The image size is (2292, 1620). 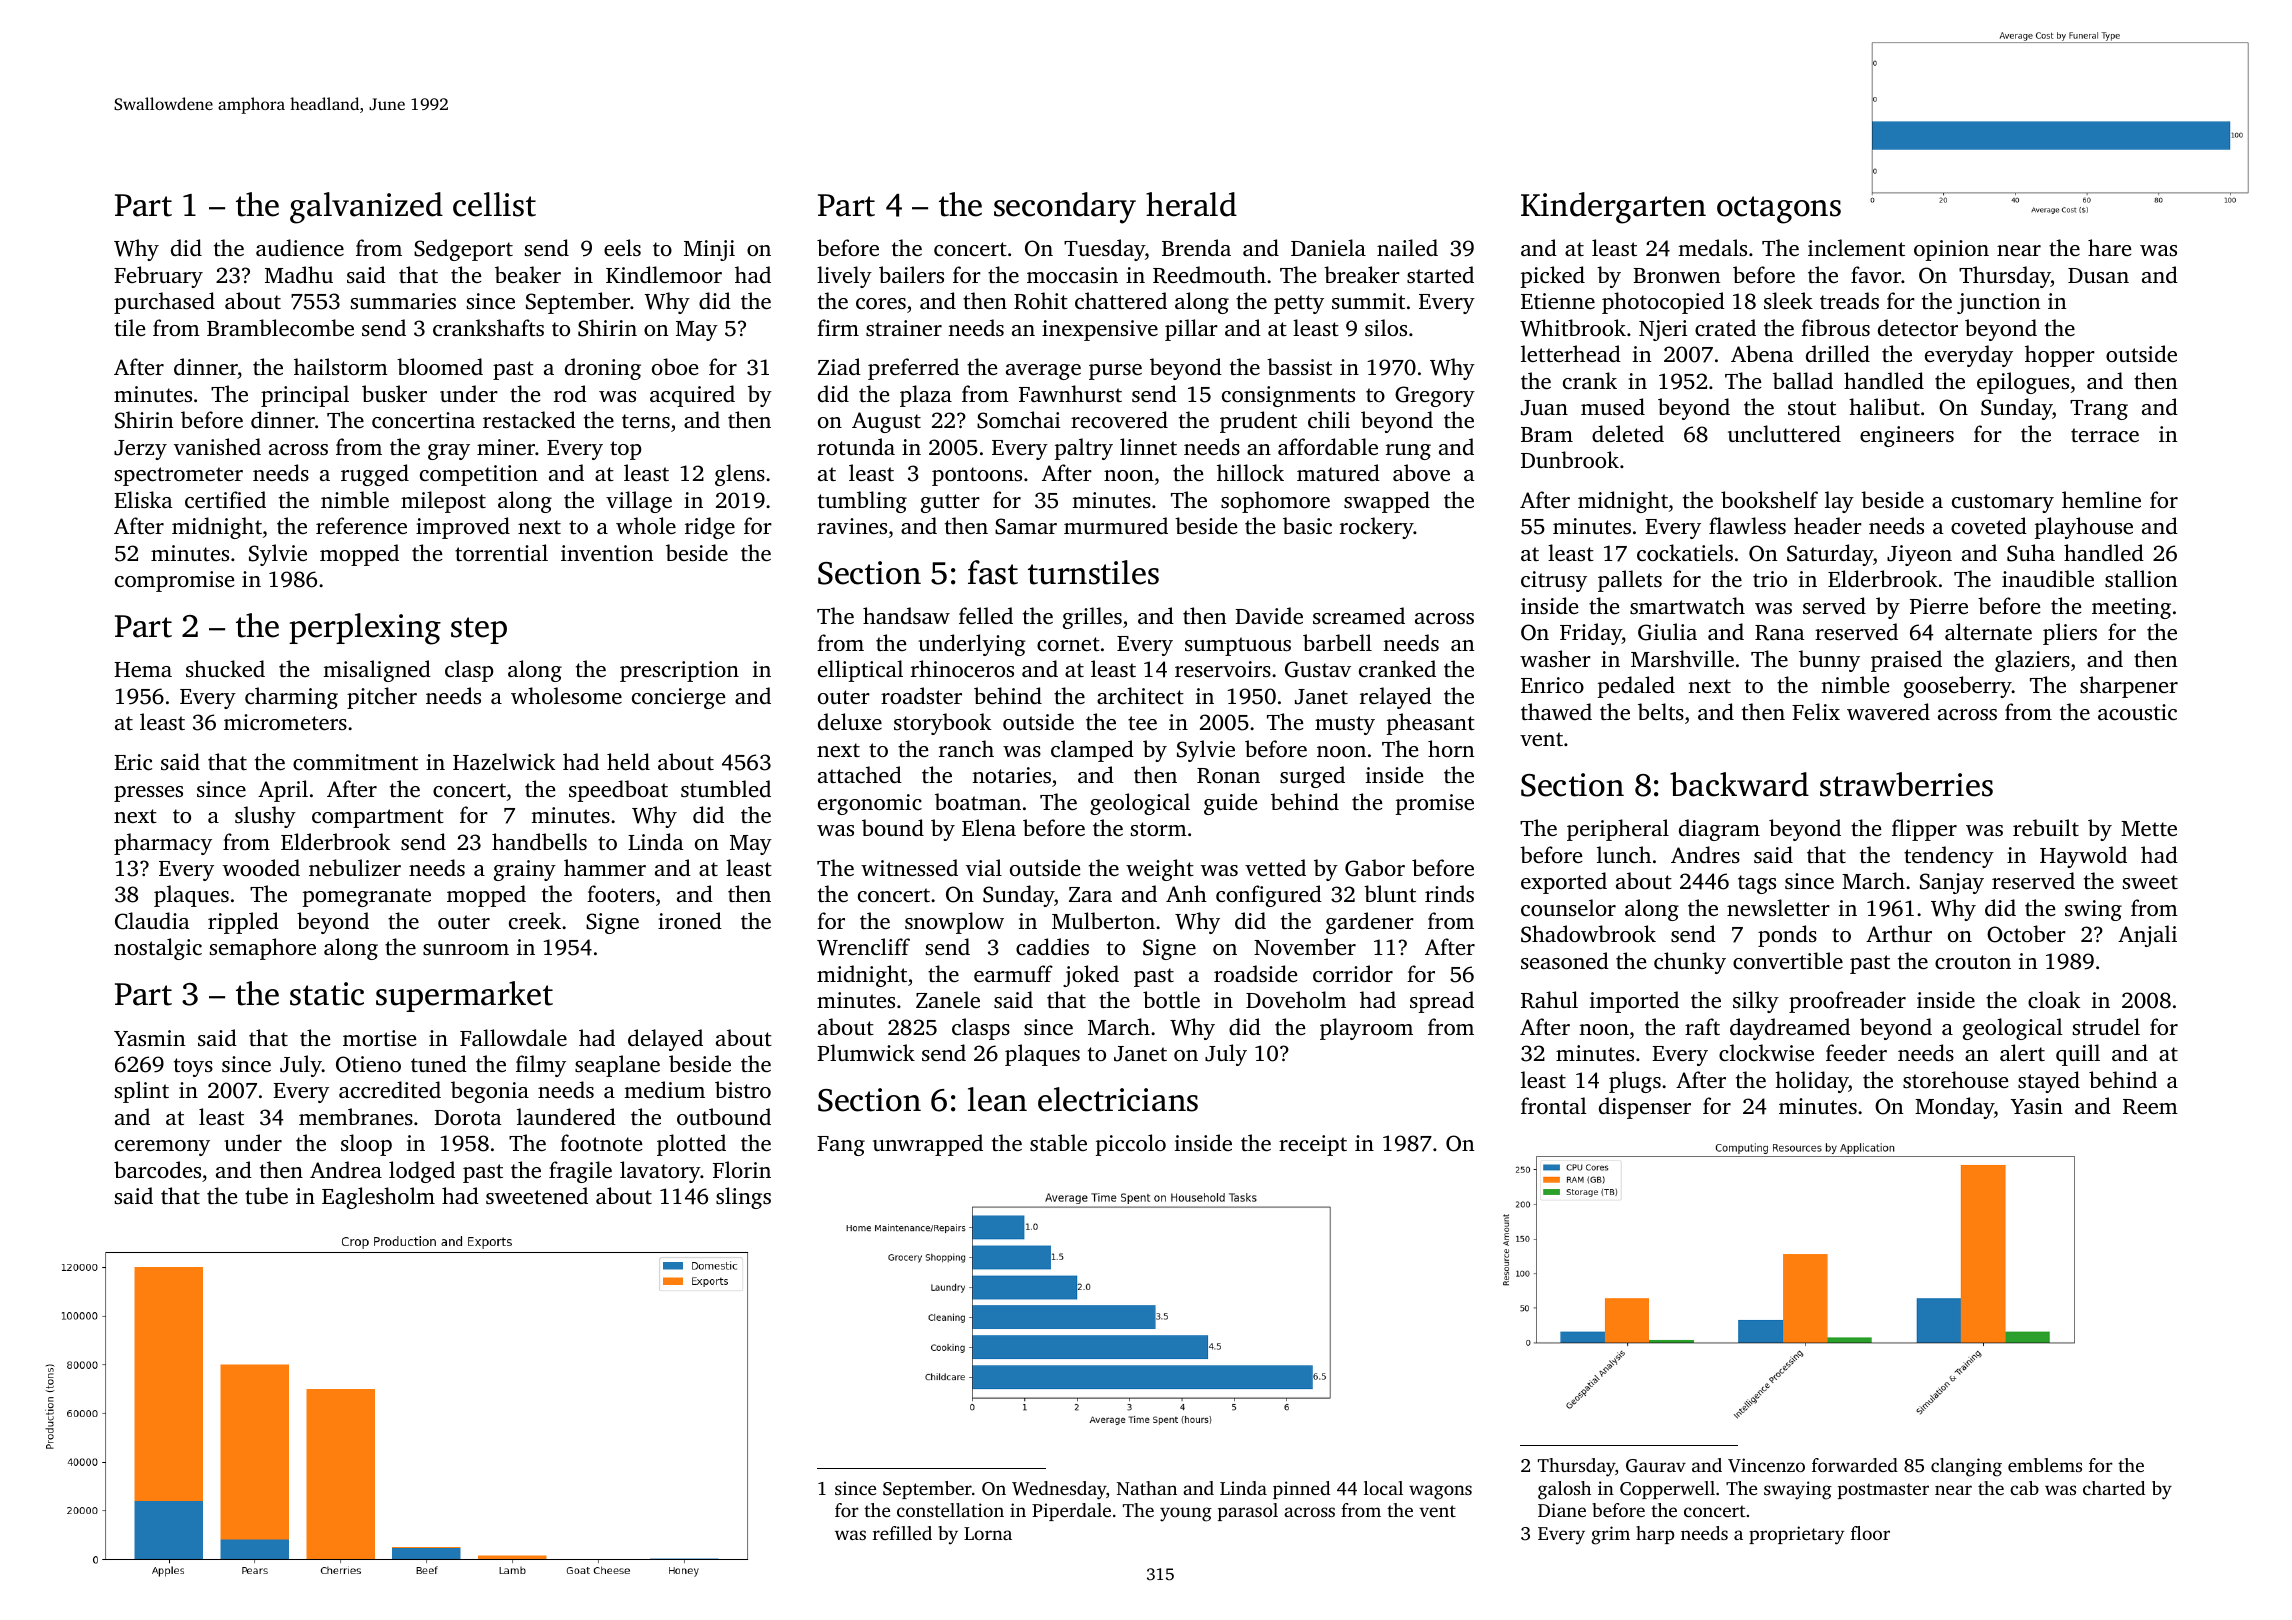 What do you see at coordinates (1065, 208) in the screenshot?
I see `secondary` at bounding box center [1065, 208].
